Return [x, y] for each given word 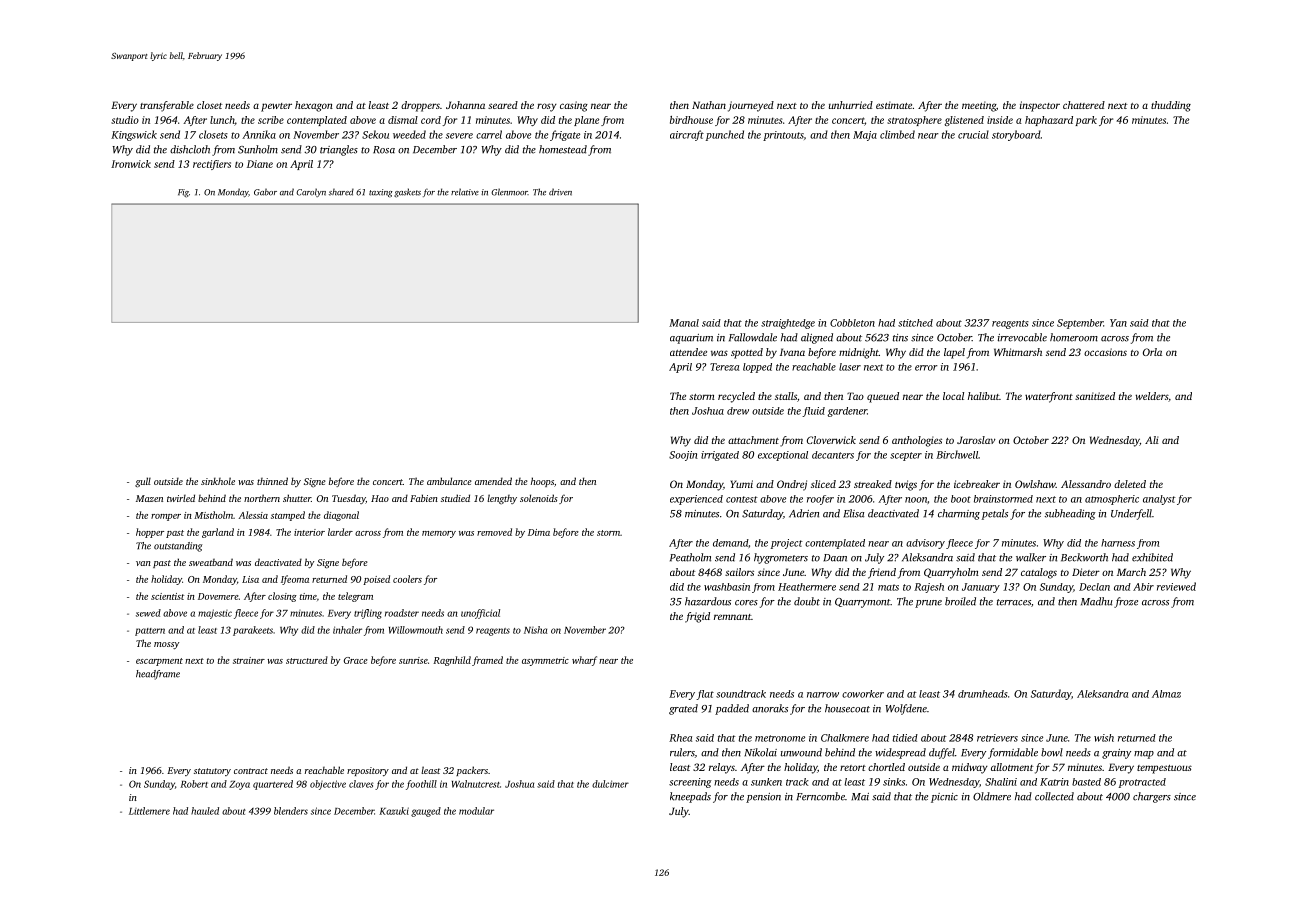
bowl [1052, 752]
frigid [697, 617]
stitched [915, 323]
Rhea [680, 738]
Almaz [1166, 694]
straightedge [788, 324]
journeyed [751, 106]
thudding [1171, 106]
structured [307, 660]
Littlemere [149, 811]
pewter [276, 107]
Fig [183, 193]
